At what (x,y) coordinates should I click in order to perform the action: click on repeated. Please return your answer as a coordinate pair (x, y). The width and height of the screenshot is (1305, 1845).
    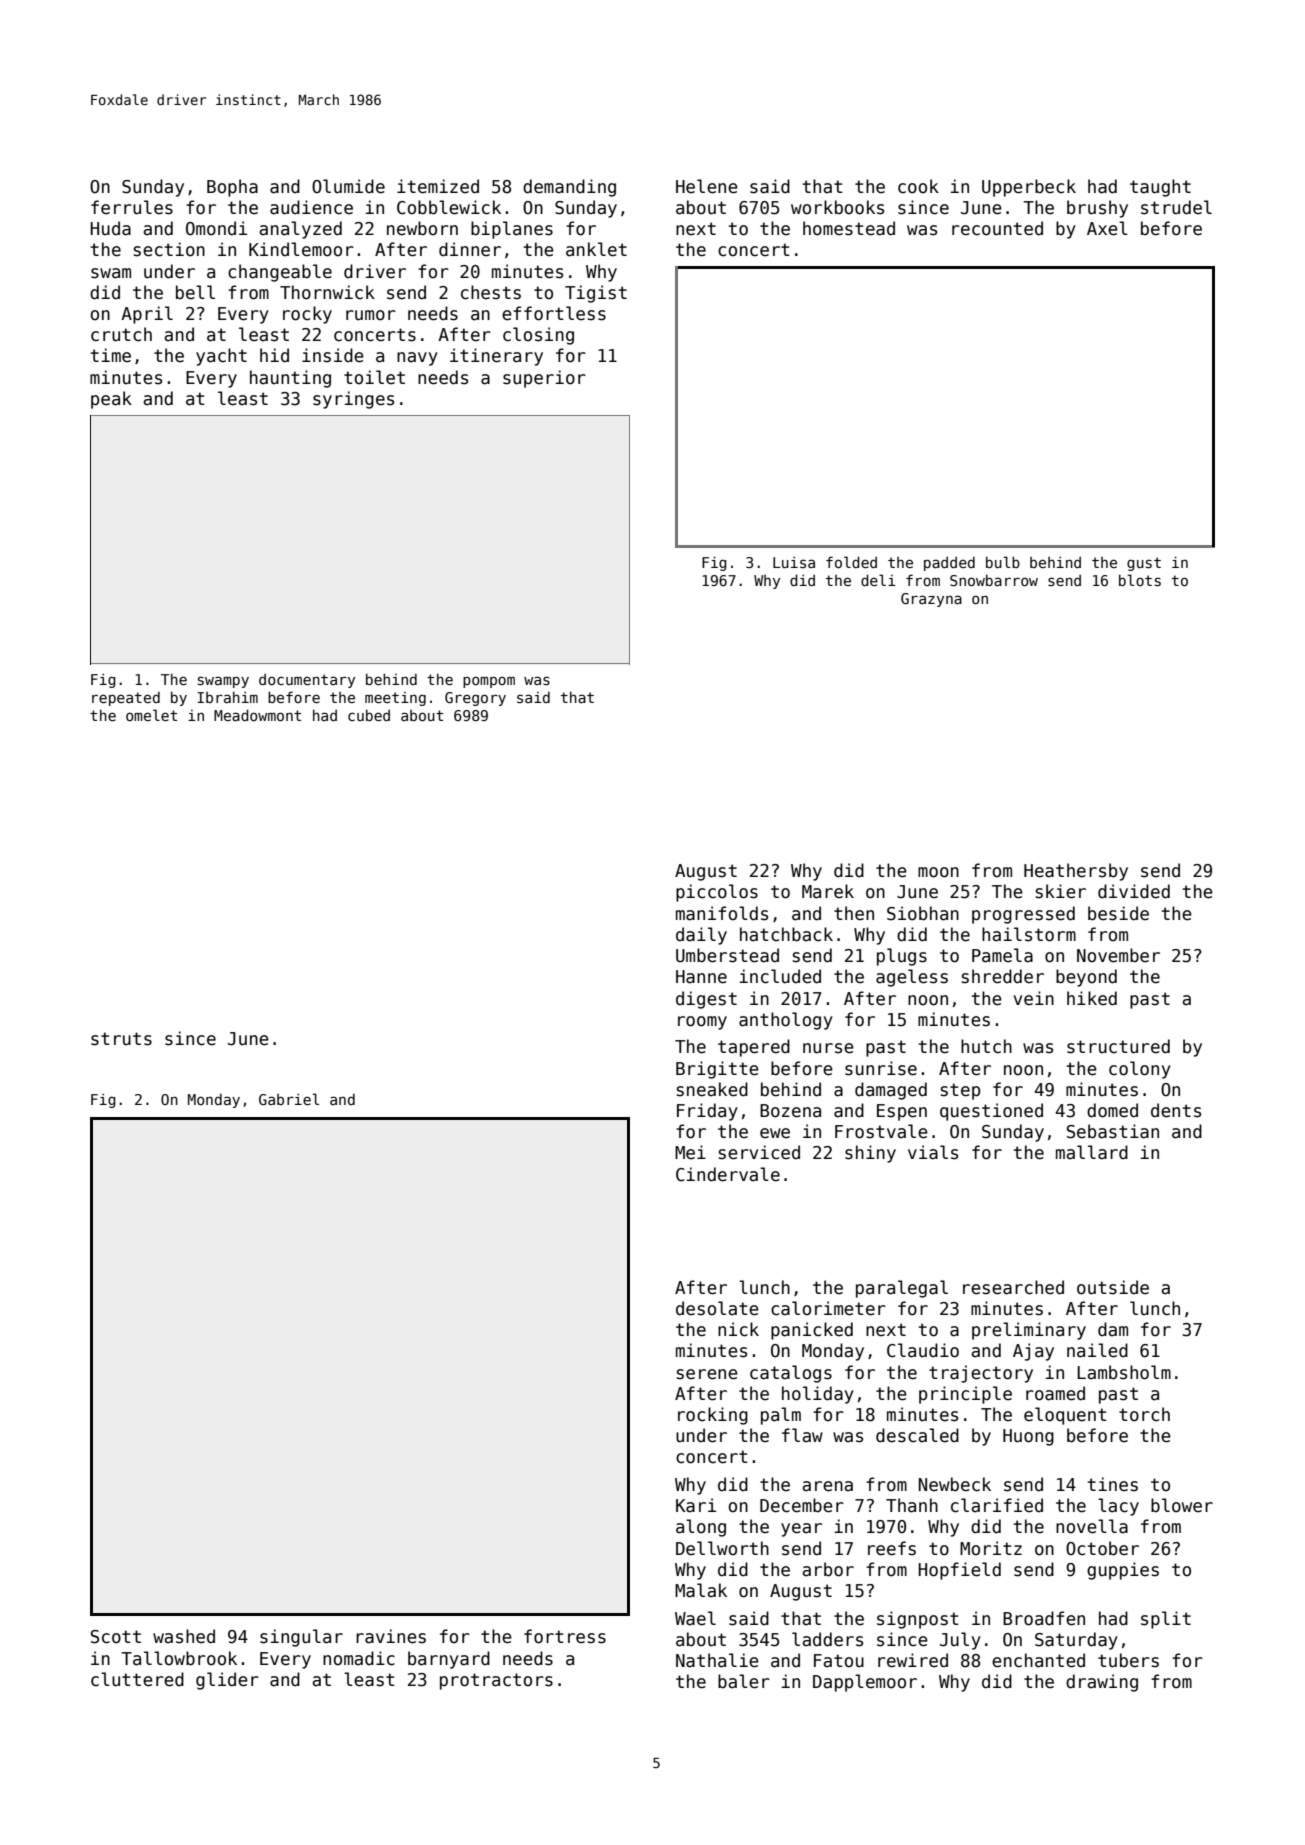
    Looking at the image, I should click on (126, 699).
